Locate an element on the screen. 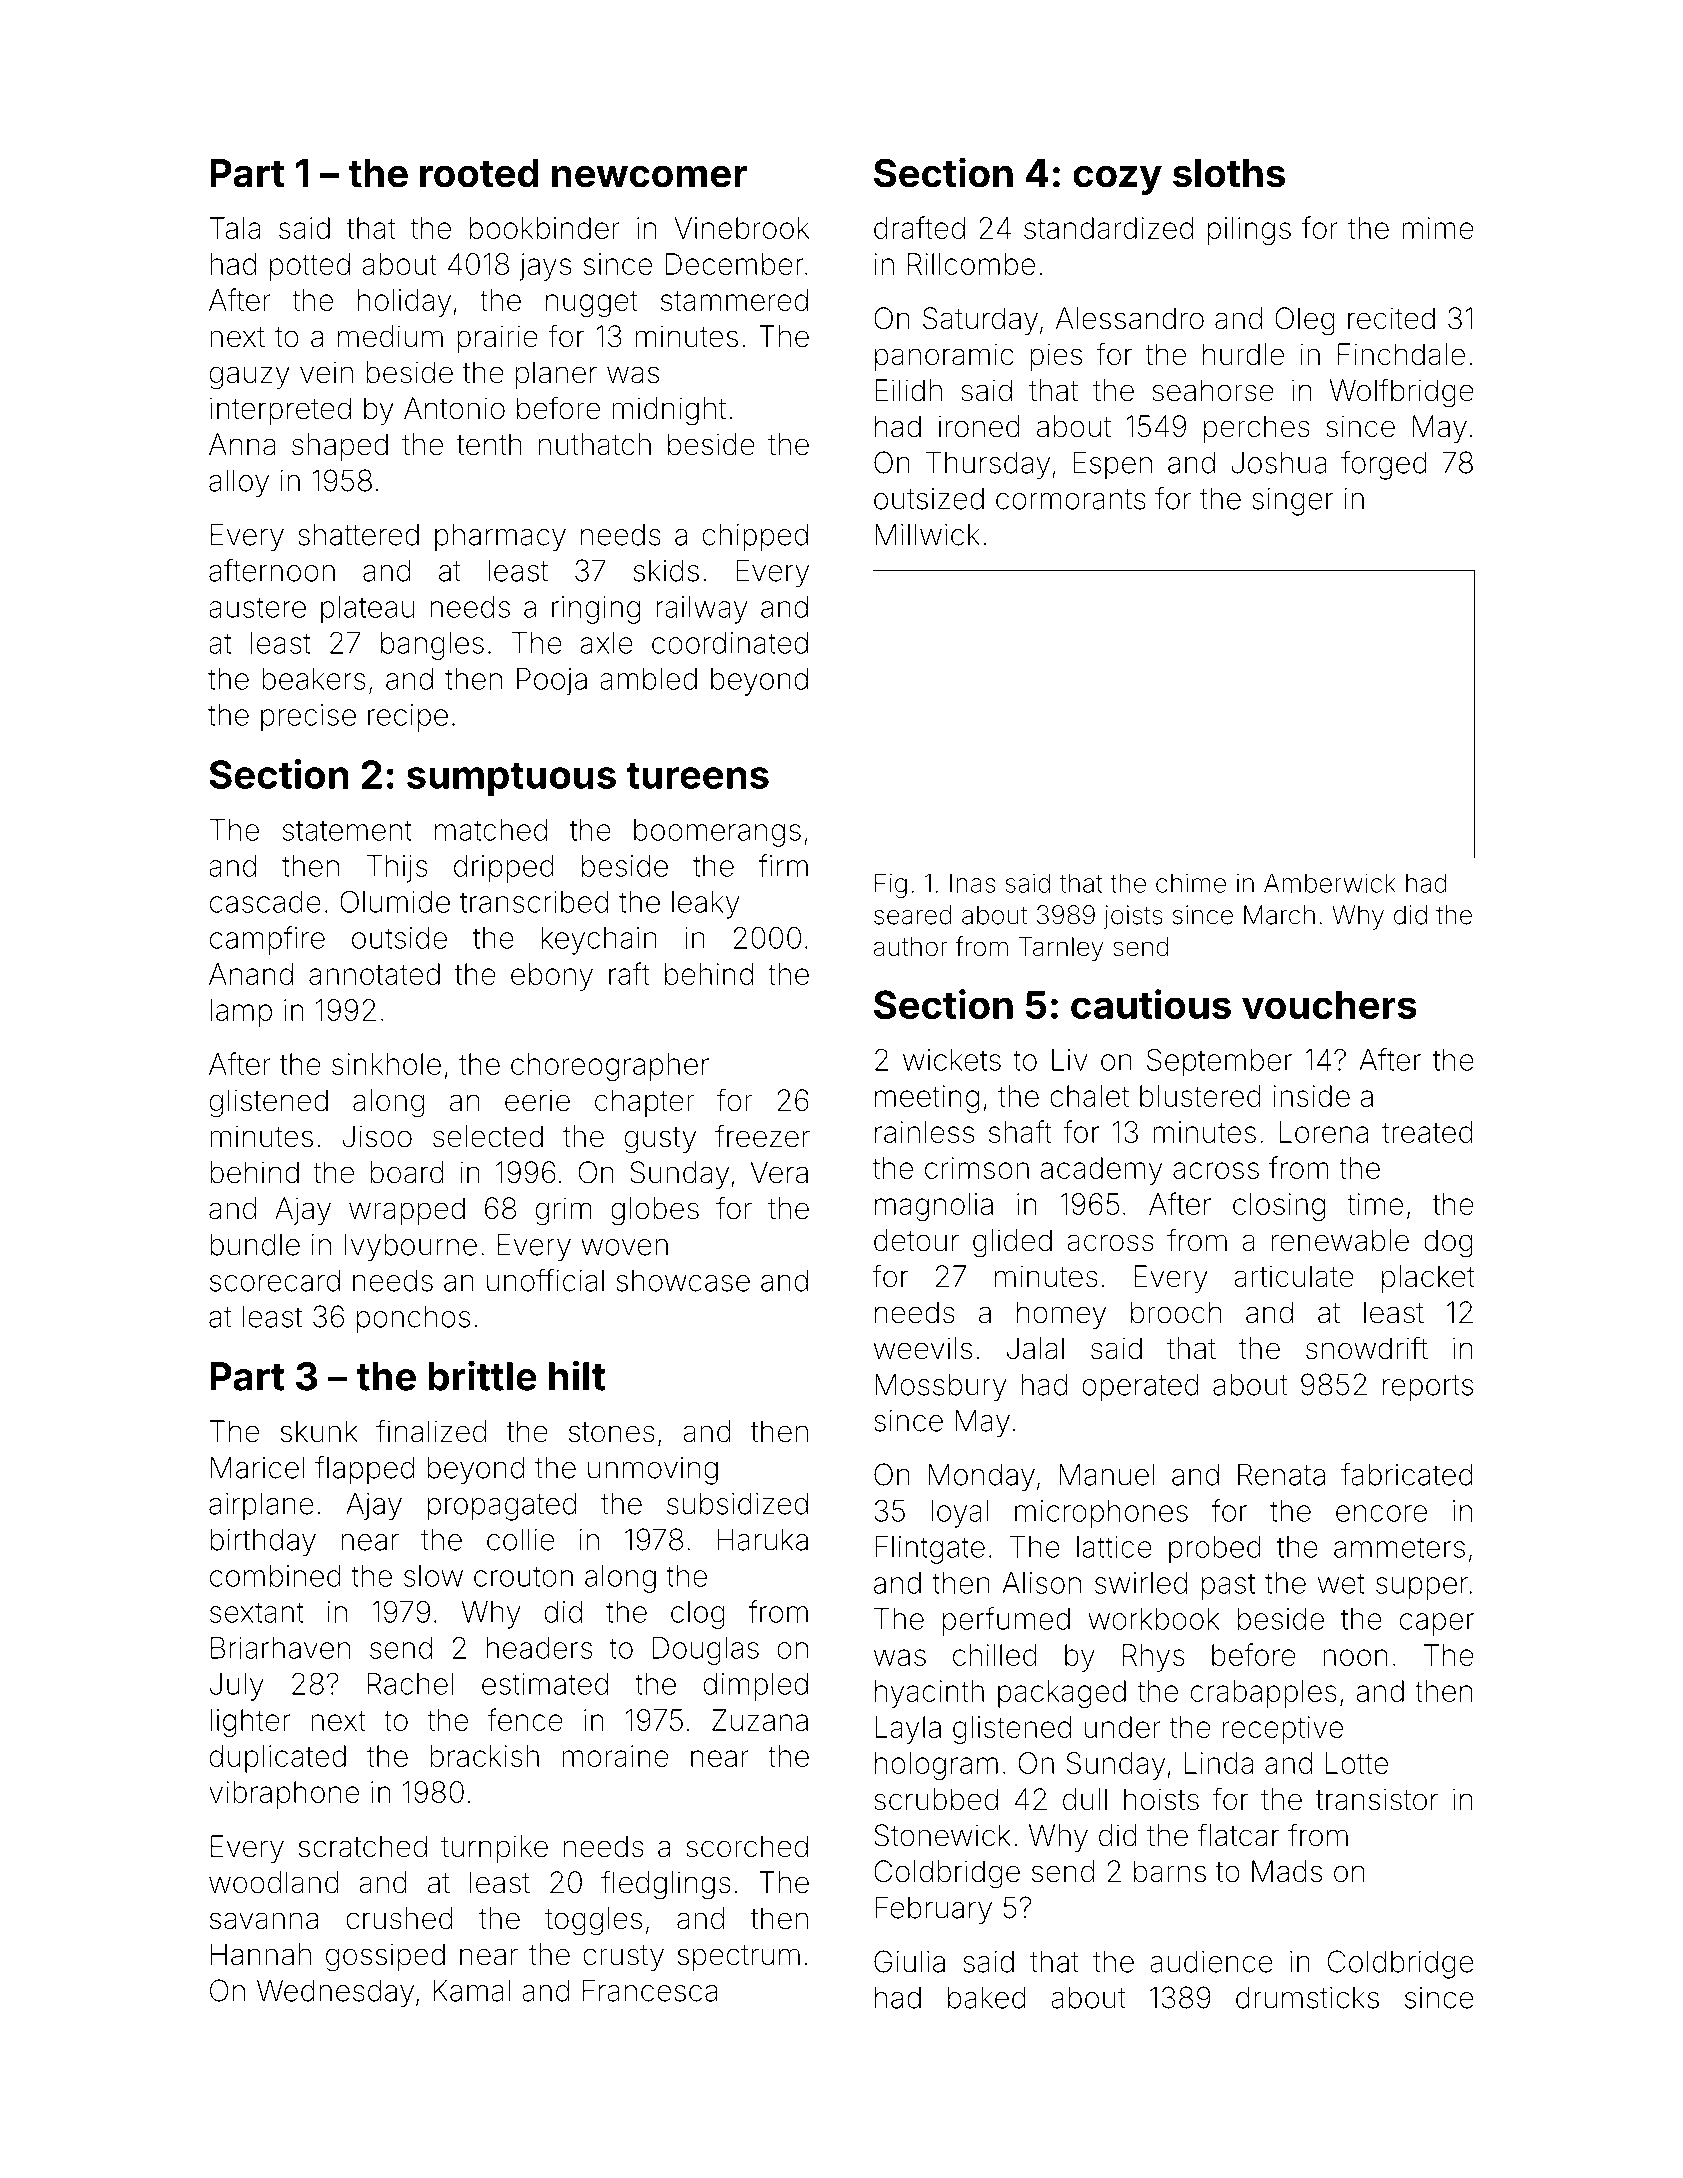  chime is located at coordinates (1191, 883).
